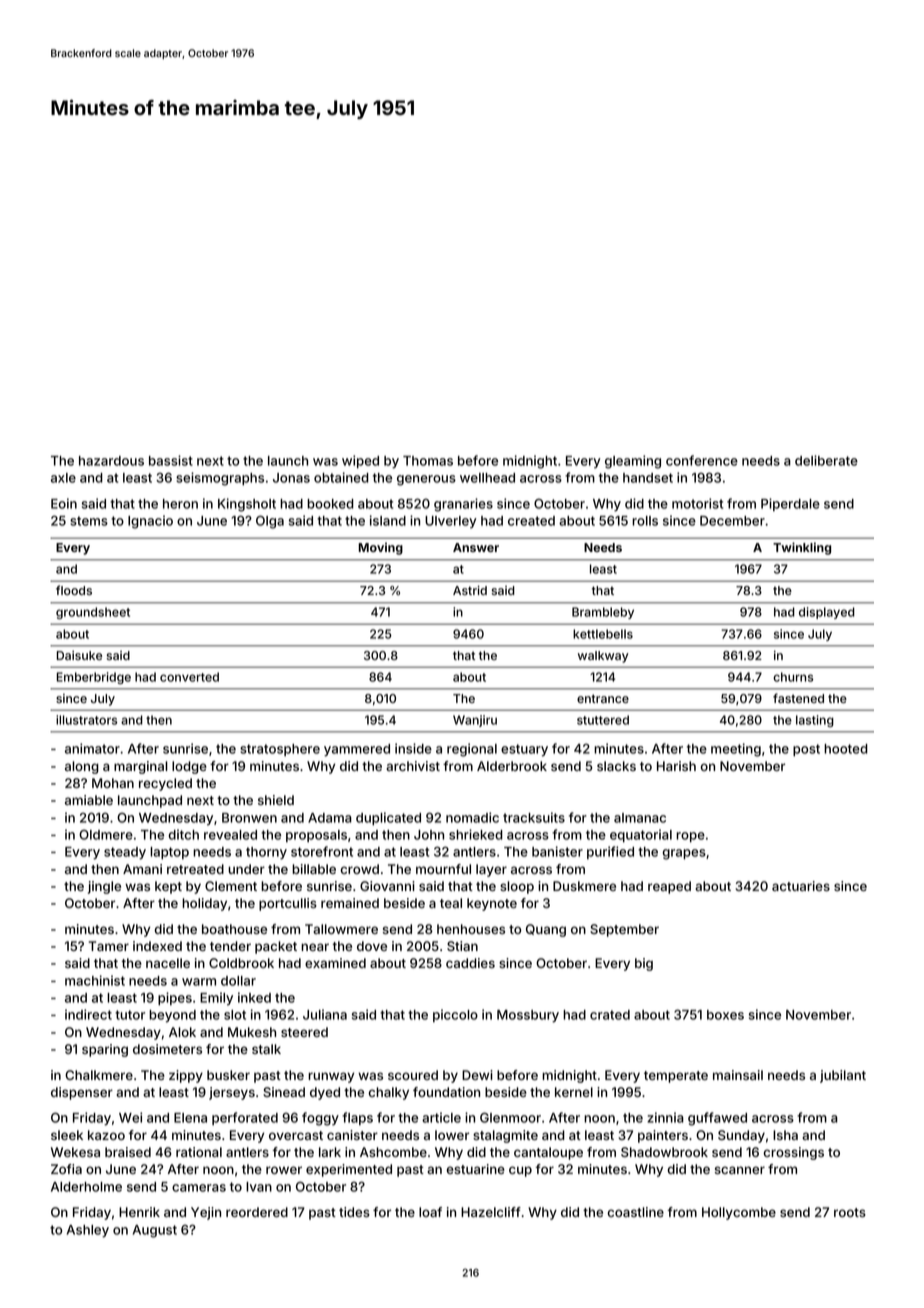  What do you see at coordinates (640, 818) in the screenshot?
I see `almanac` at bounding box center [640, 818].
